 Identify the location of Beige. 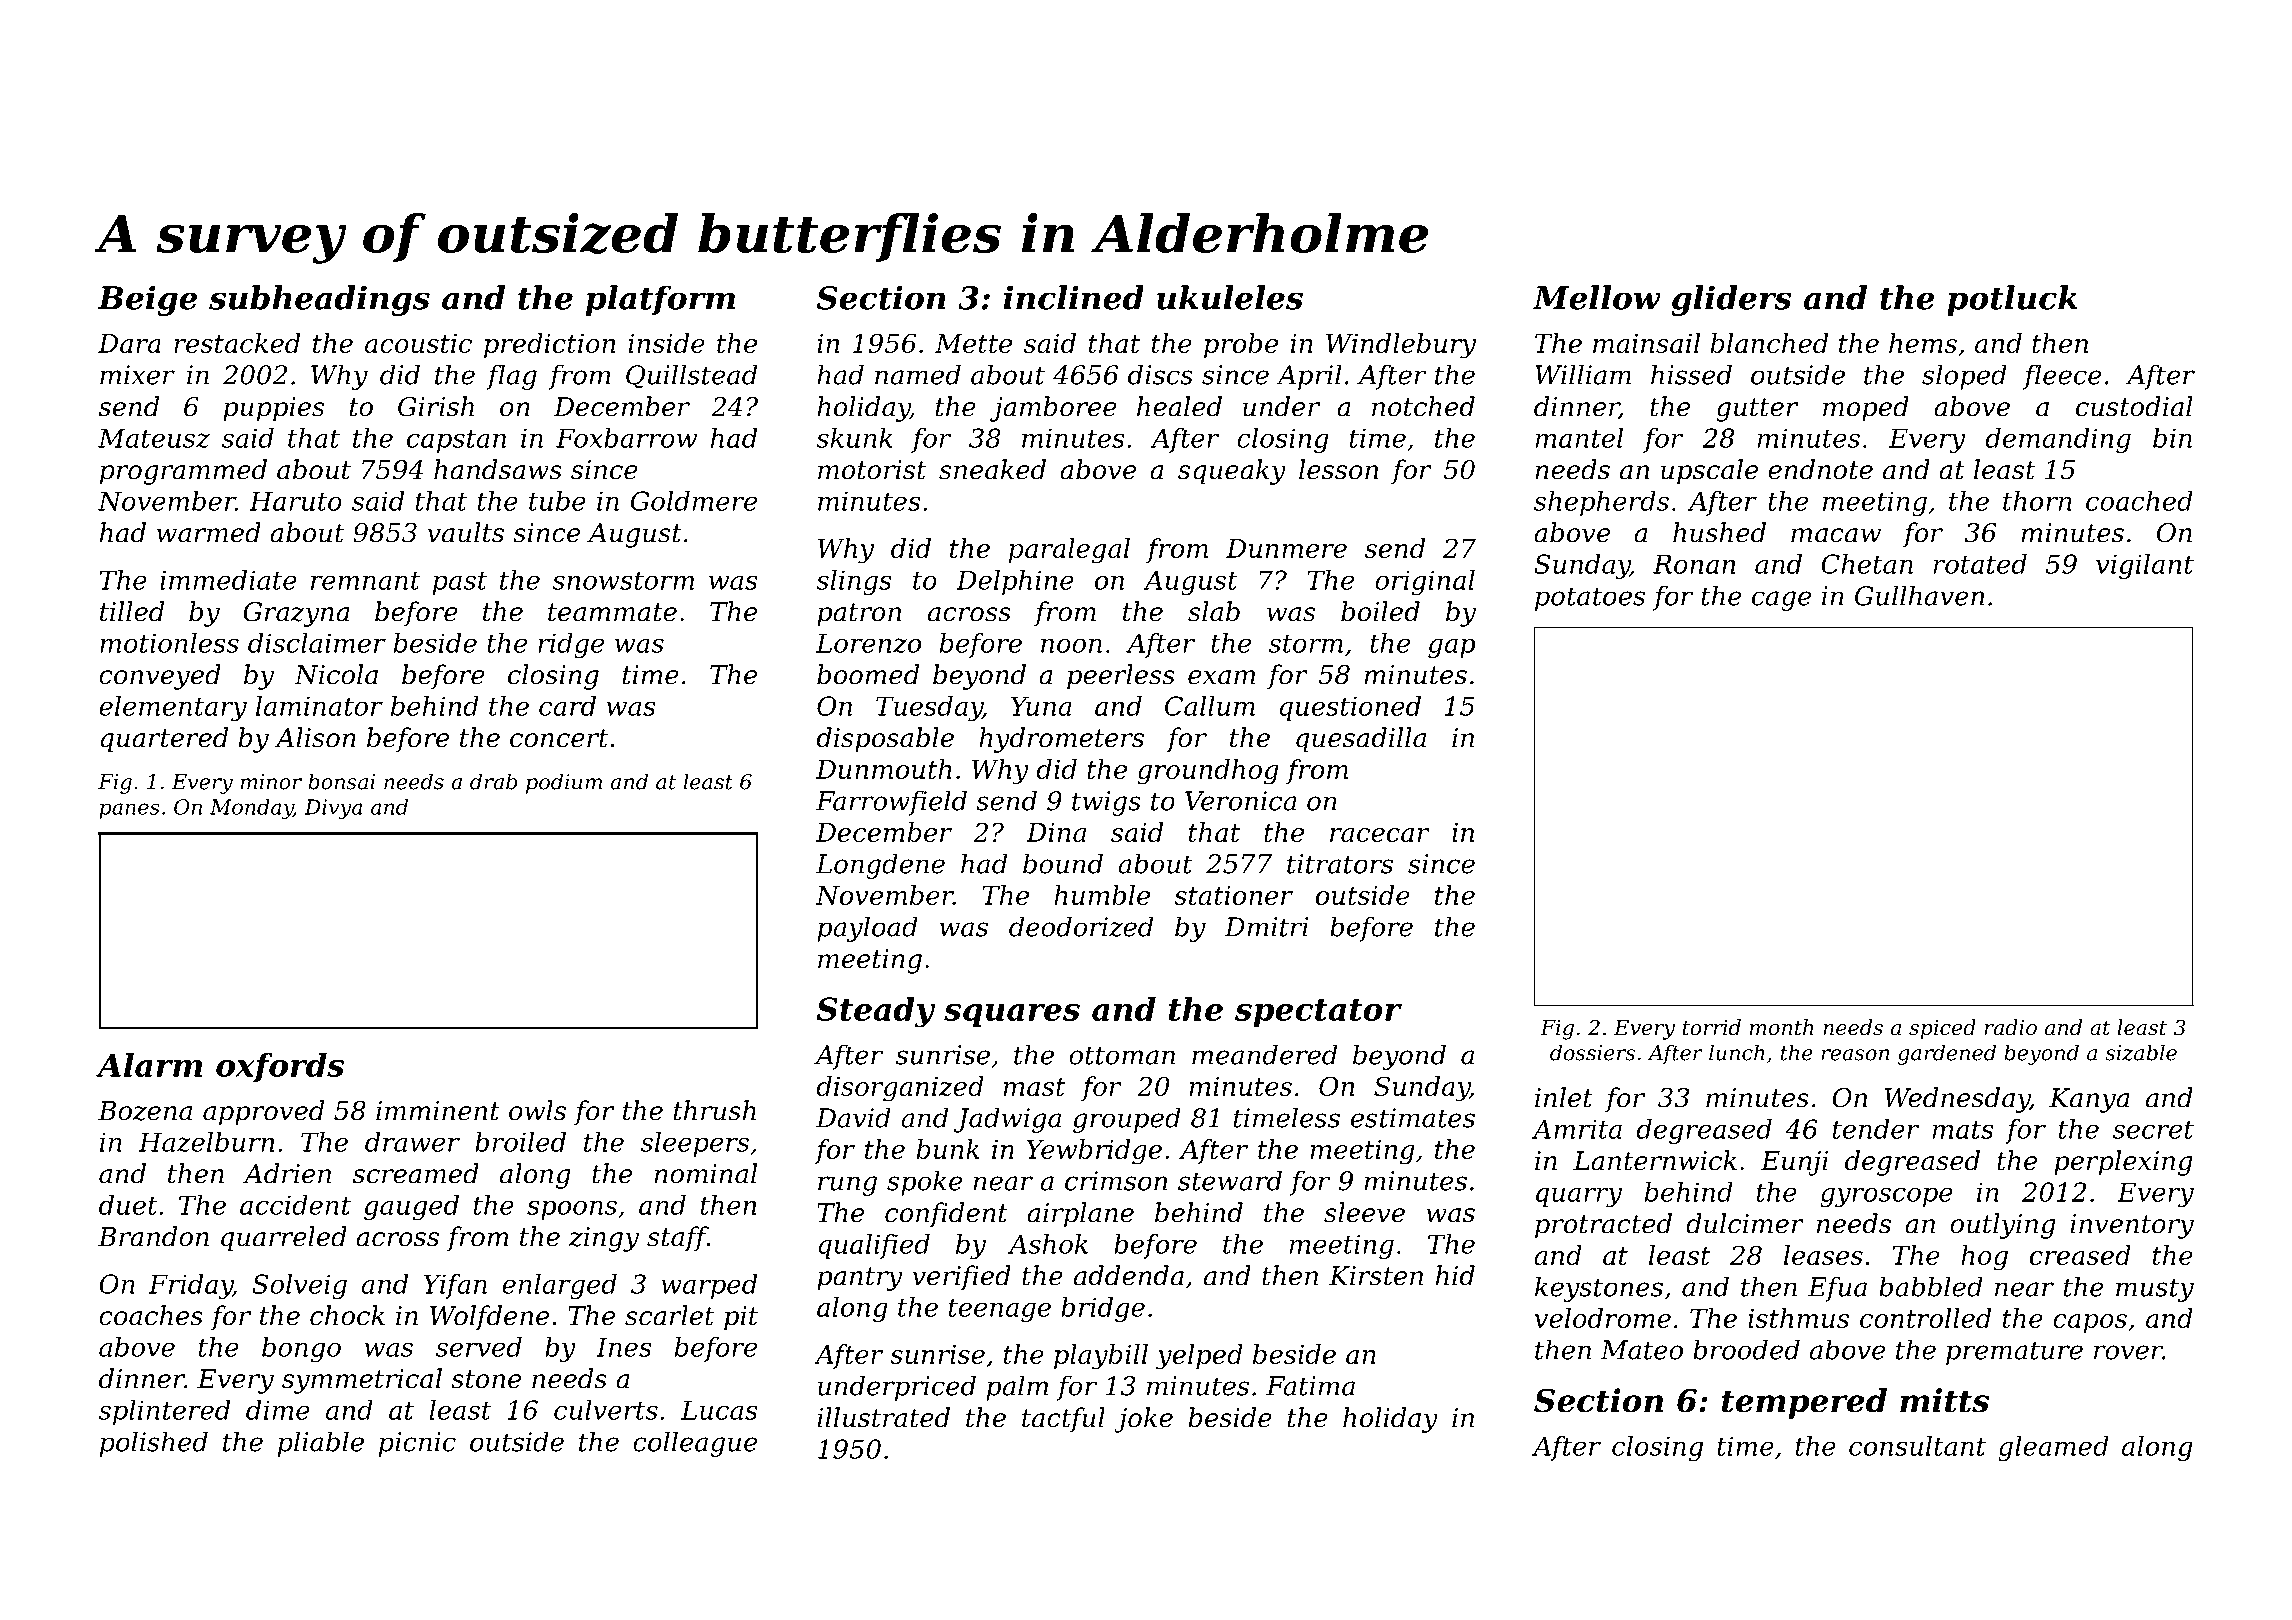
(147, 300).
